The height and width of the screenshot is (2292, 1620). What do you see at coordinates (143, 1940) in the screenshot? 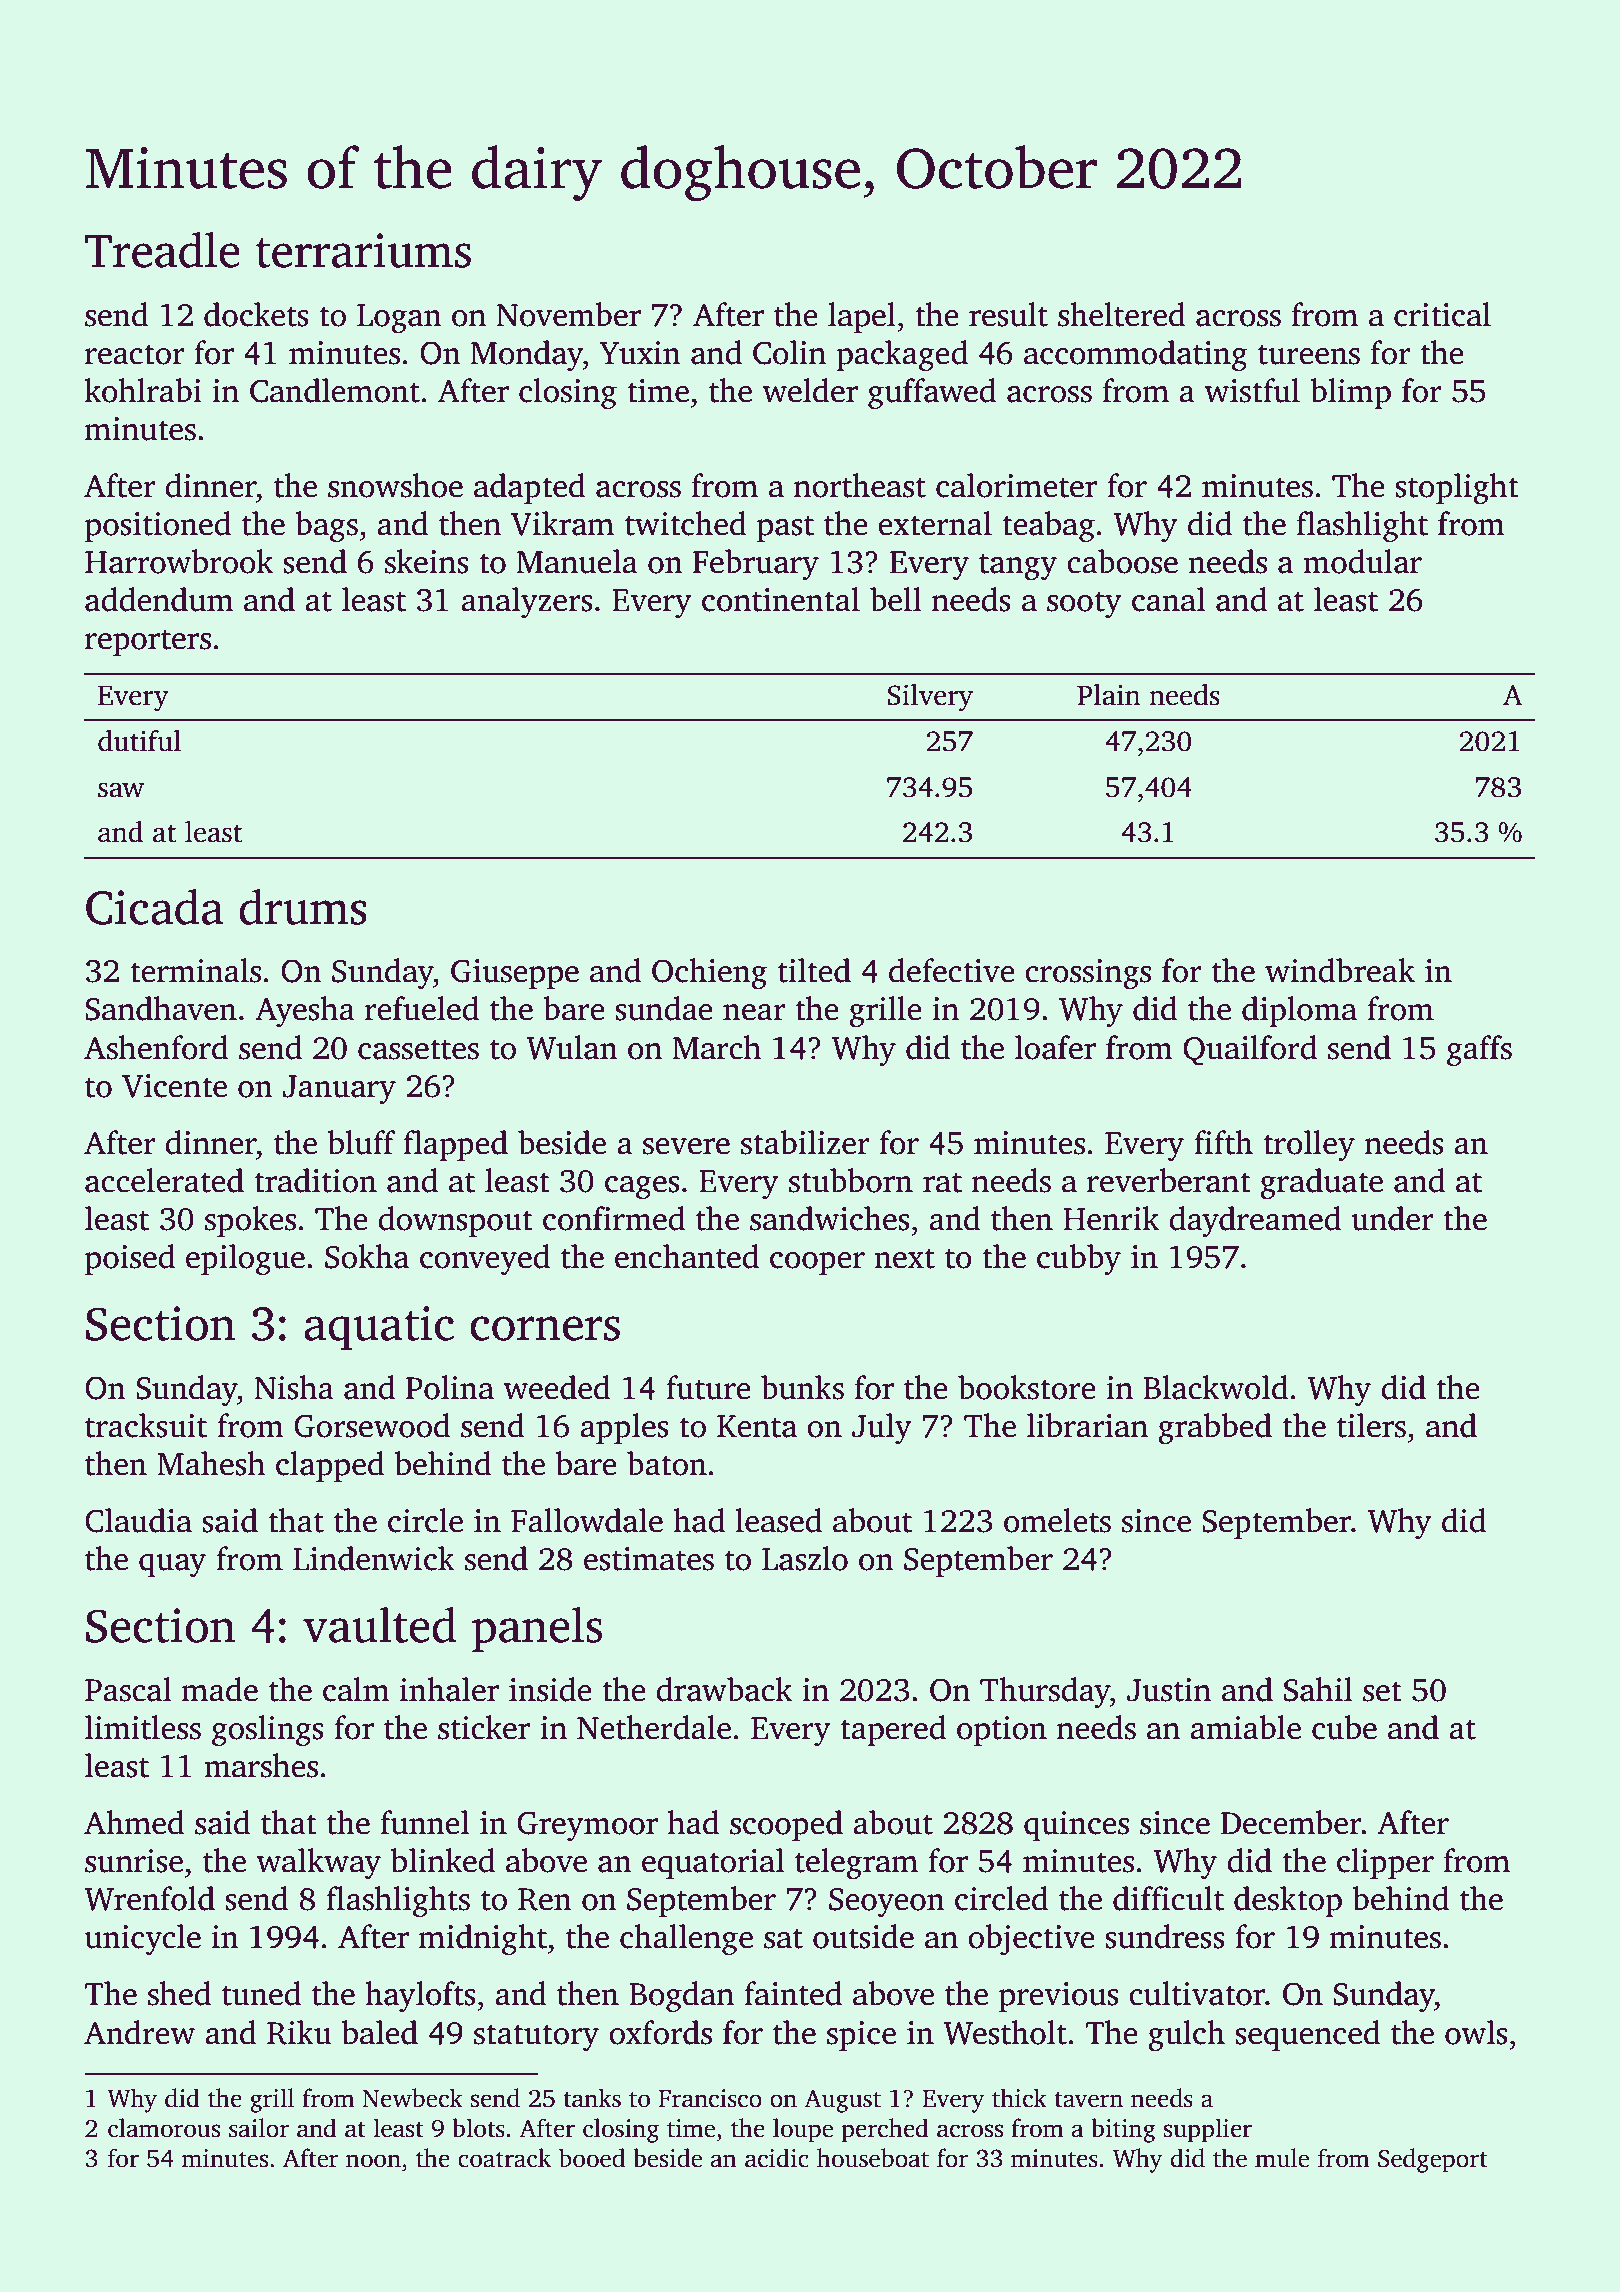
I see `unicycle` at bounding box center [143, 1940].
